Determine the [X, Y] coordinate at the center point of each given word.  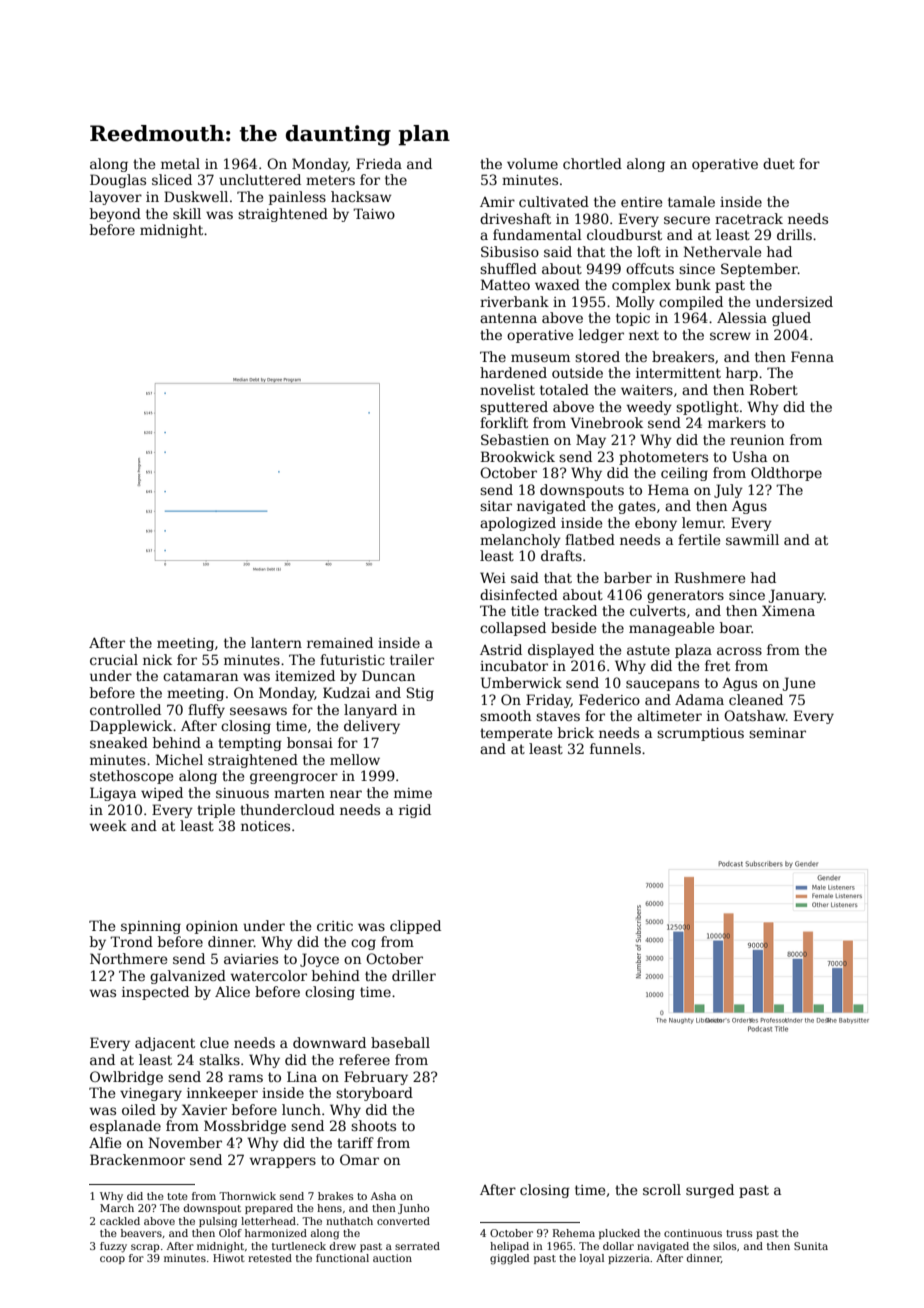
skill [187, 213]
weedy [649, 408]
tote [177, 1196]
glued [791, 319]
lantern [276, 642]
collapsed [513, 629]
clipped [415, 927]
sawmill [752, 539]
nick [157, 659]
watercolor [269, 975]
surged [710, 1191]
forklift [504, 422]
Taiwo [374, 213]
